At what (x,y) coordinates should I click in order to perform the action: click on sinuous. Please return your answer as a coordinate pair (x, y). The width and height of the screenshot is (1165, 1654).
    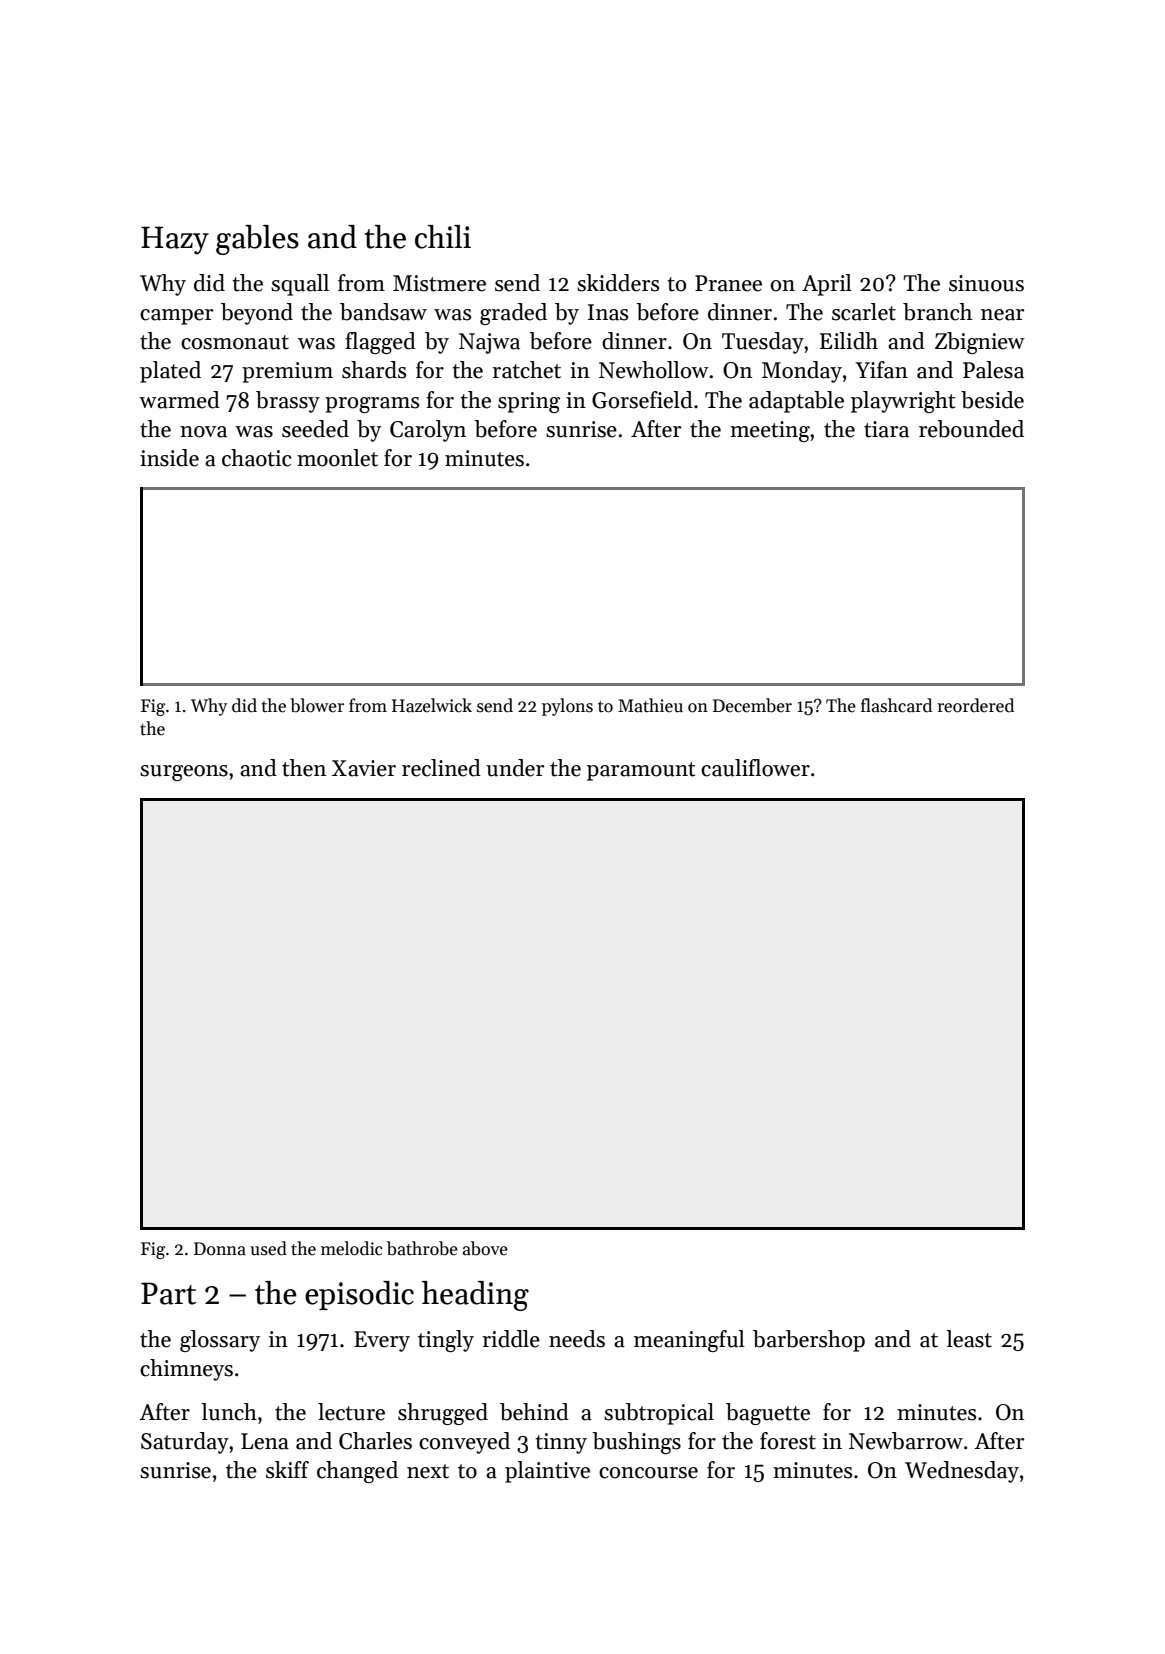
    Looking at the image, I should click on (986, 283).
